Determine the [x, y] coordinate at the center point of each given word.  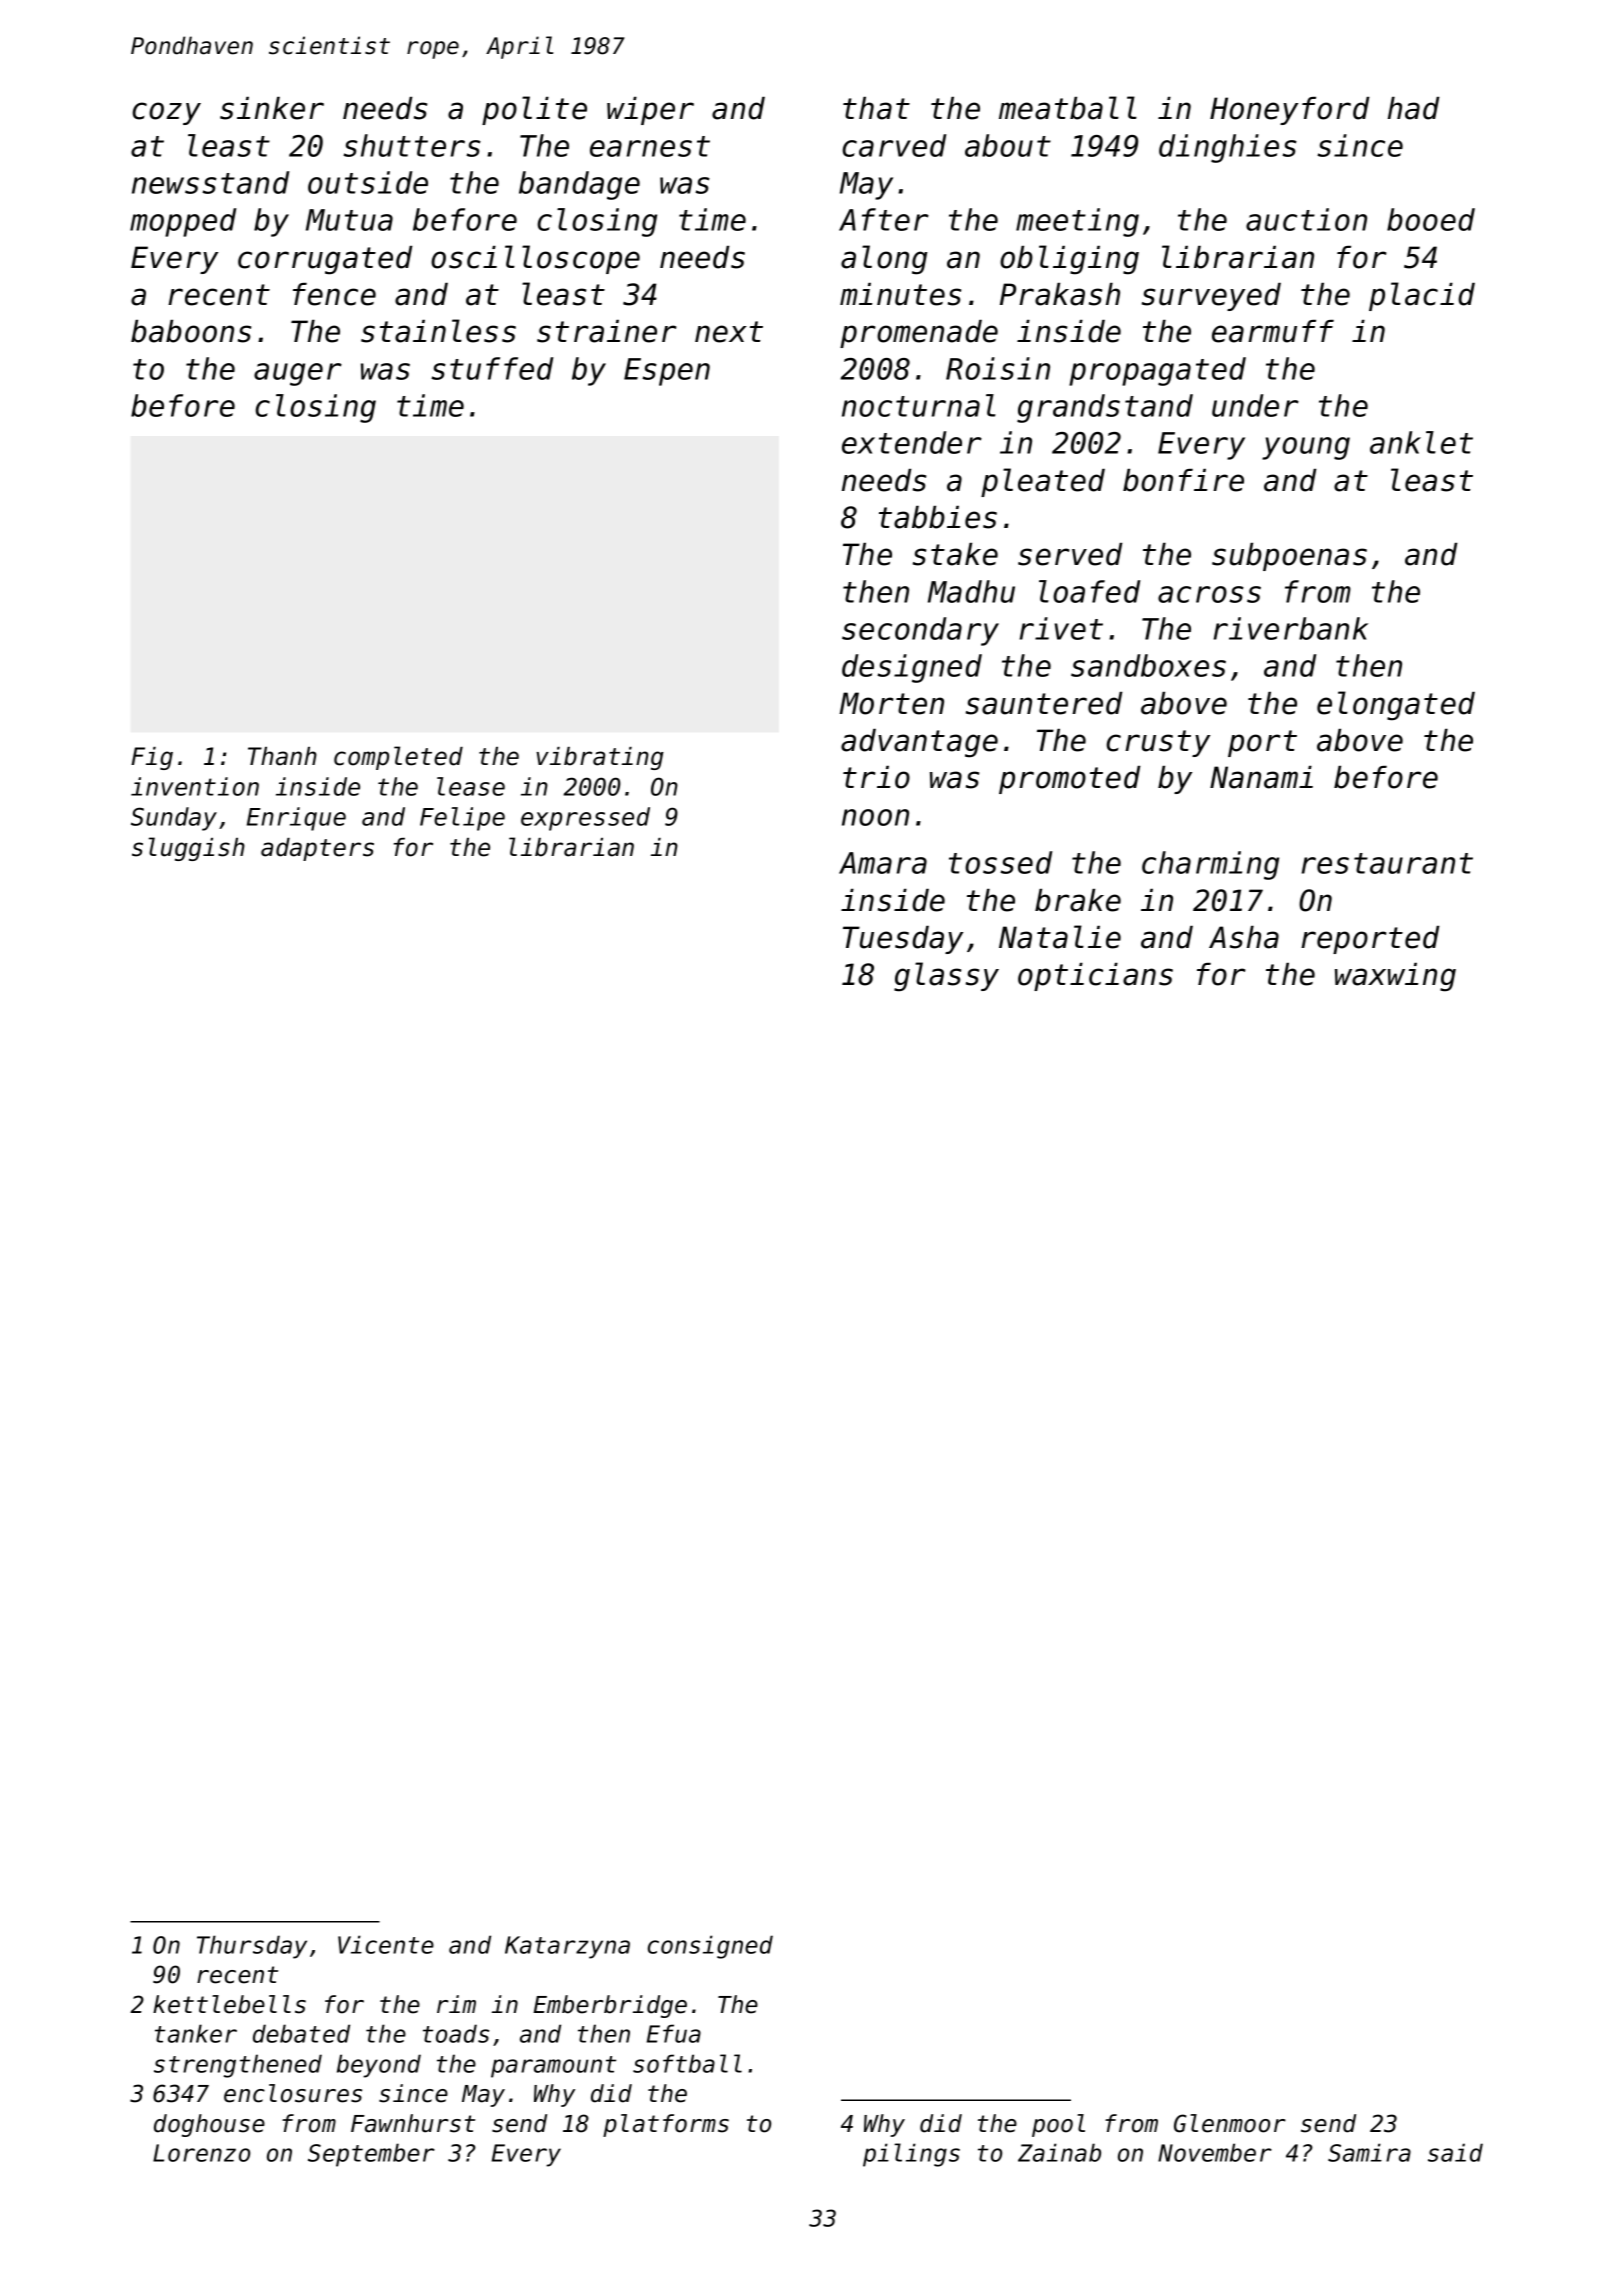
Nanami [1261, 777]
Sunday [174, 819]
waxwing [1395, 977]
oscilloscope [535, 259]
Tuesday [903, 940]
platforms [666, 2125]
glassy [946, 977]
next [729, 332]
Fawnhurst [413, 2123]
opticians [1095, 977]
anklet [1421, 442]
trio [876, 777]
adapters [317, 849]
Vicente [386, 1944]
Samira [1369, 2152]
